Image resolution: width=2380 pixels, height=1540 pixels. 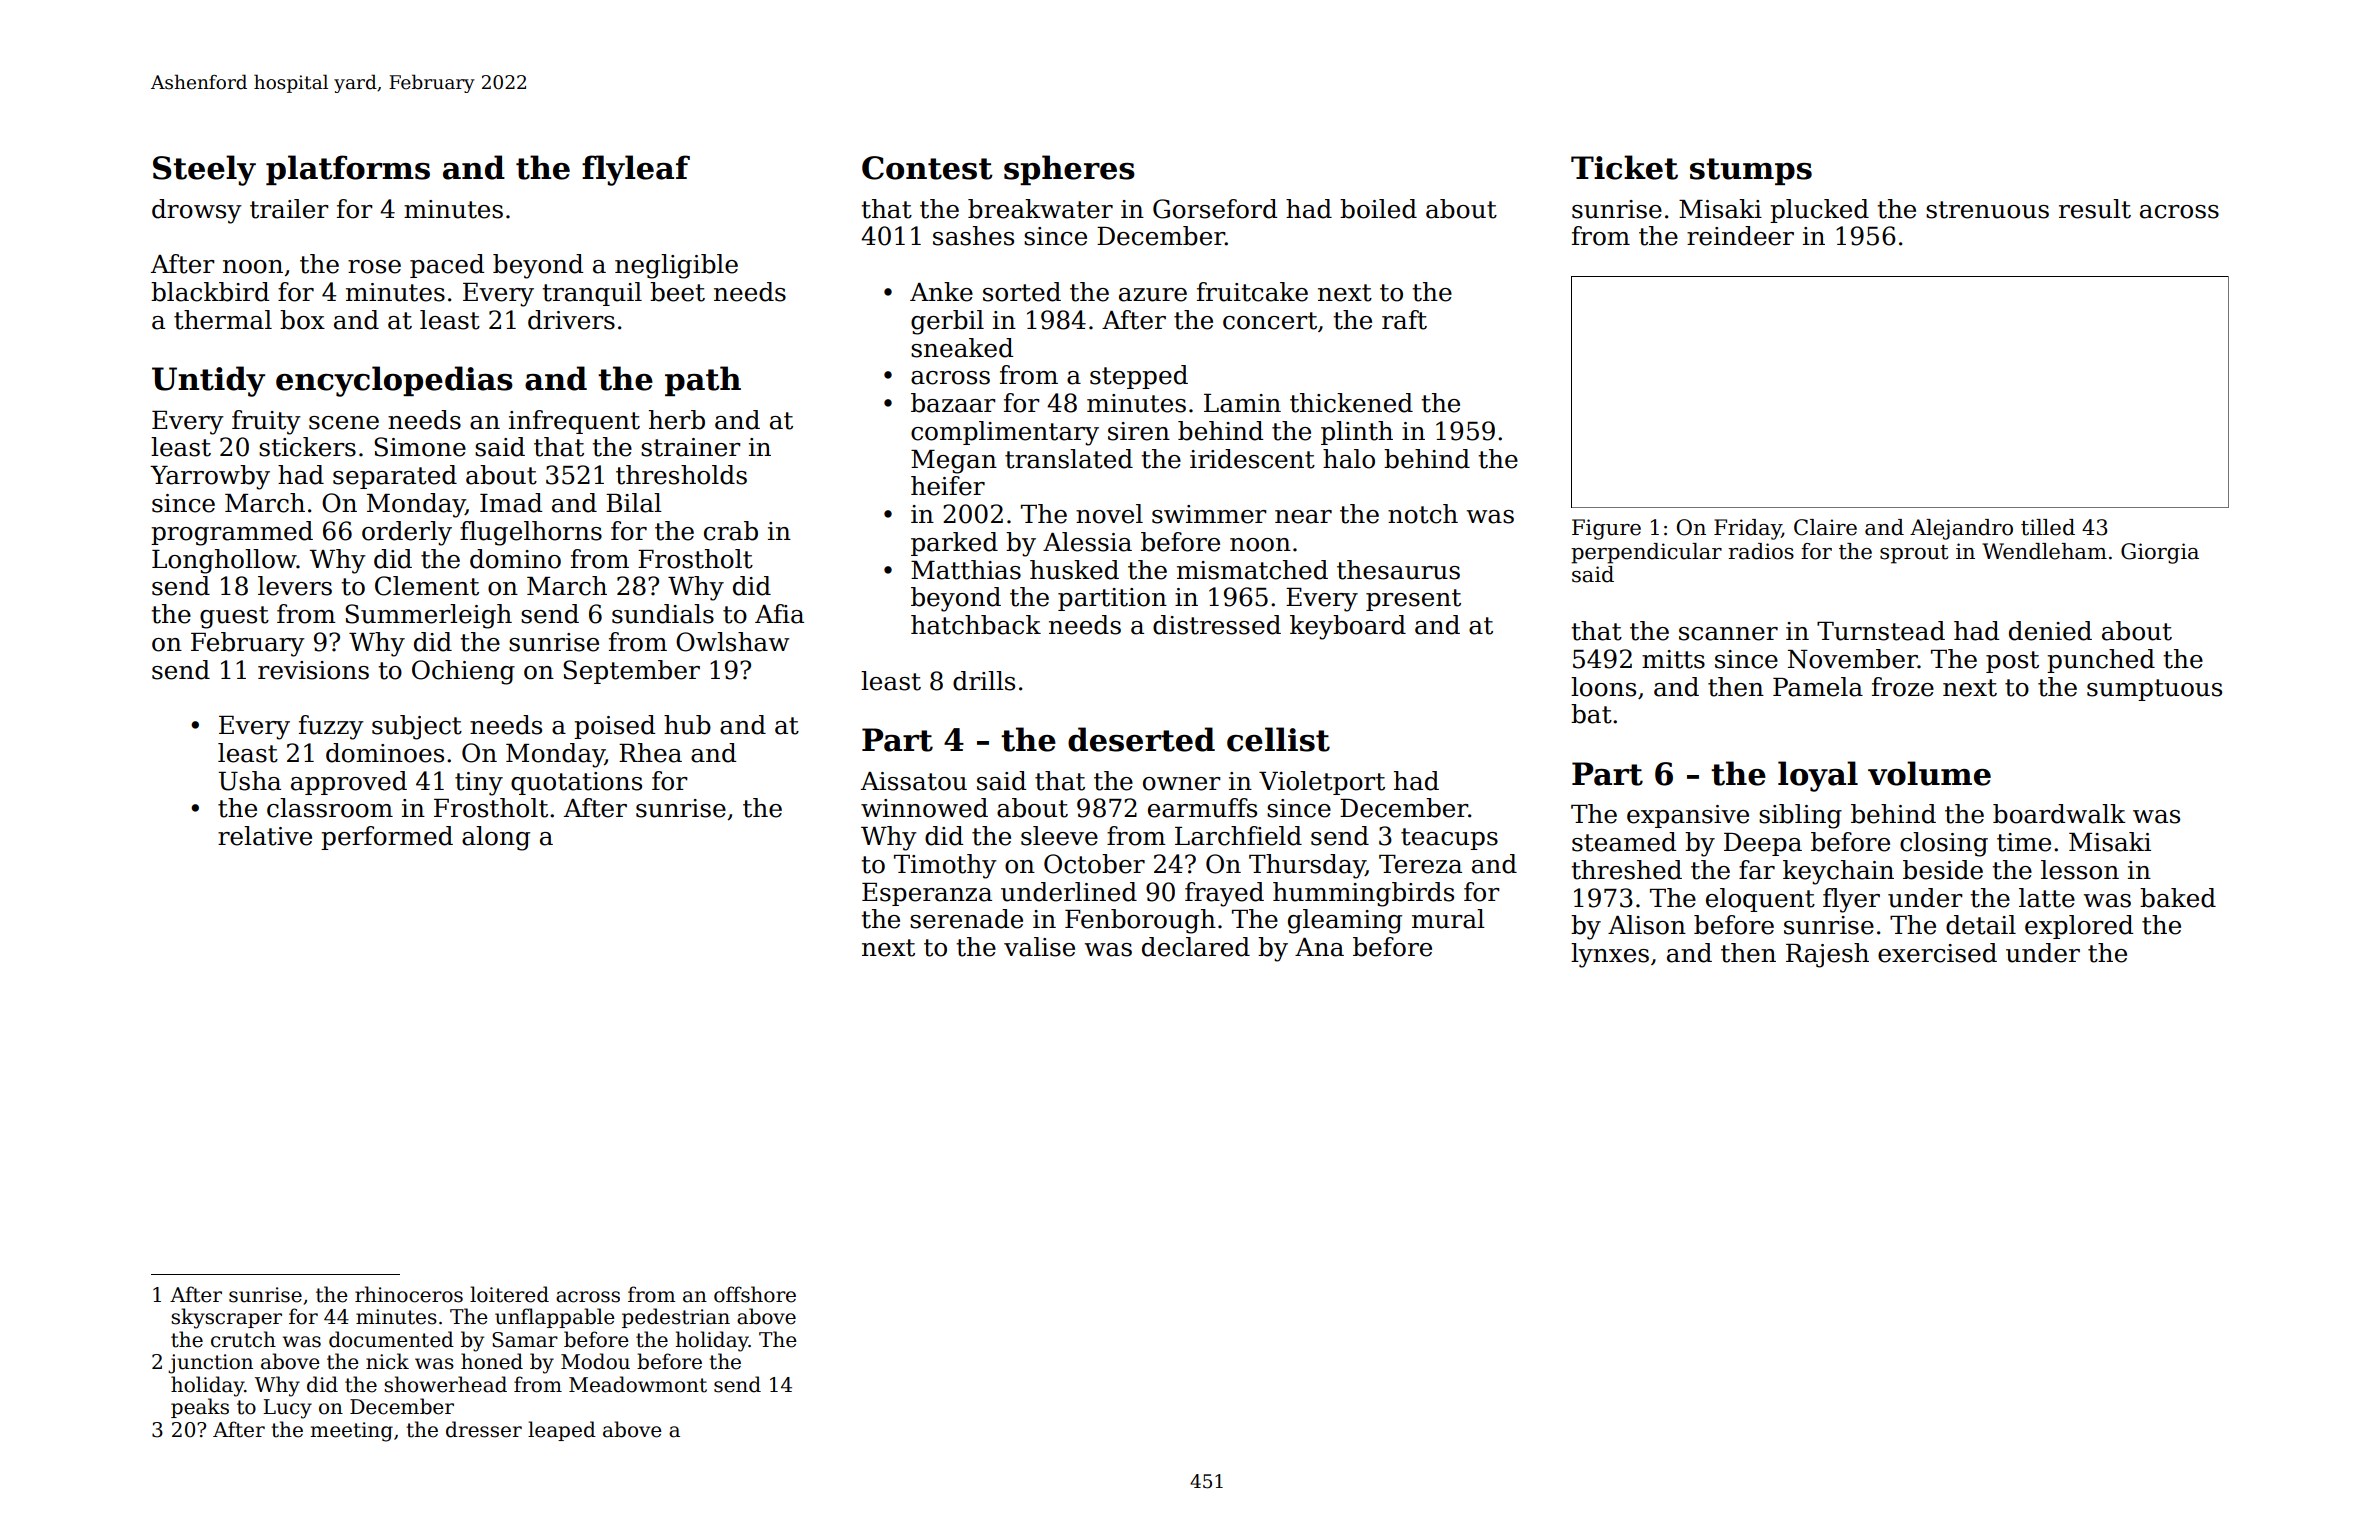 What do you see at coordinates (1624, 167) in the screenshot?
I see `Ticket` at bounding box center [1624, 167].
